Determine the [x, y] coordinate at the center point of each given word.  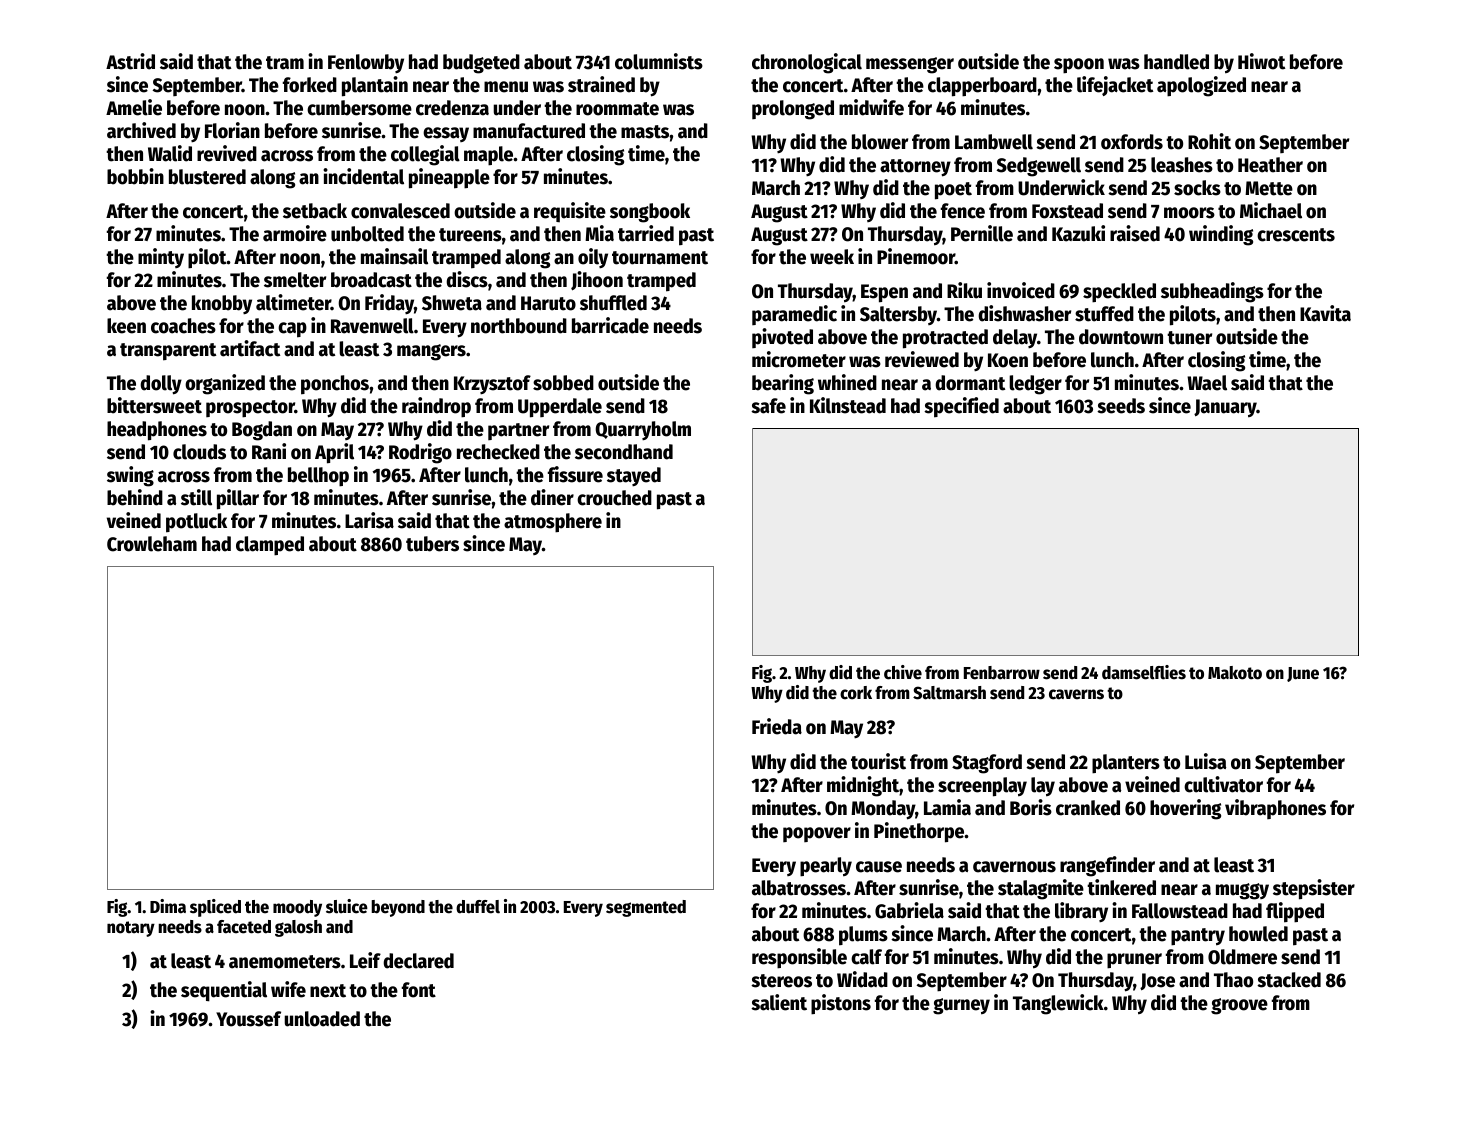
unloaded [322, 1019]
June [1303, 674]
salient [779, 1002]
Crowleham [152, 544]
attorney [915, 168]
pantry [1198, 937]
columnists [659, 61]
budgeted [481, 64]
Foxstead [1067, 211]
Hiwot [1261, 61]
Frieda [777, 726]
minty [161, 258]
